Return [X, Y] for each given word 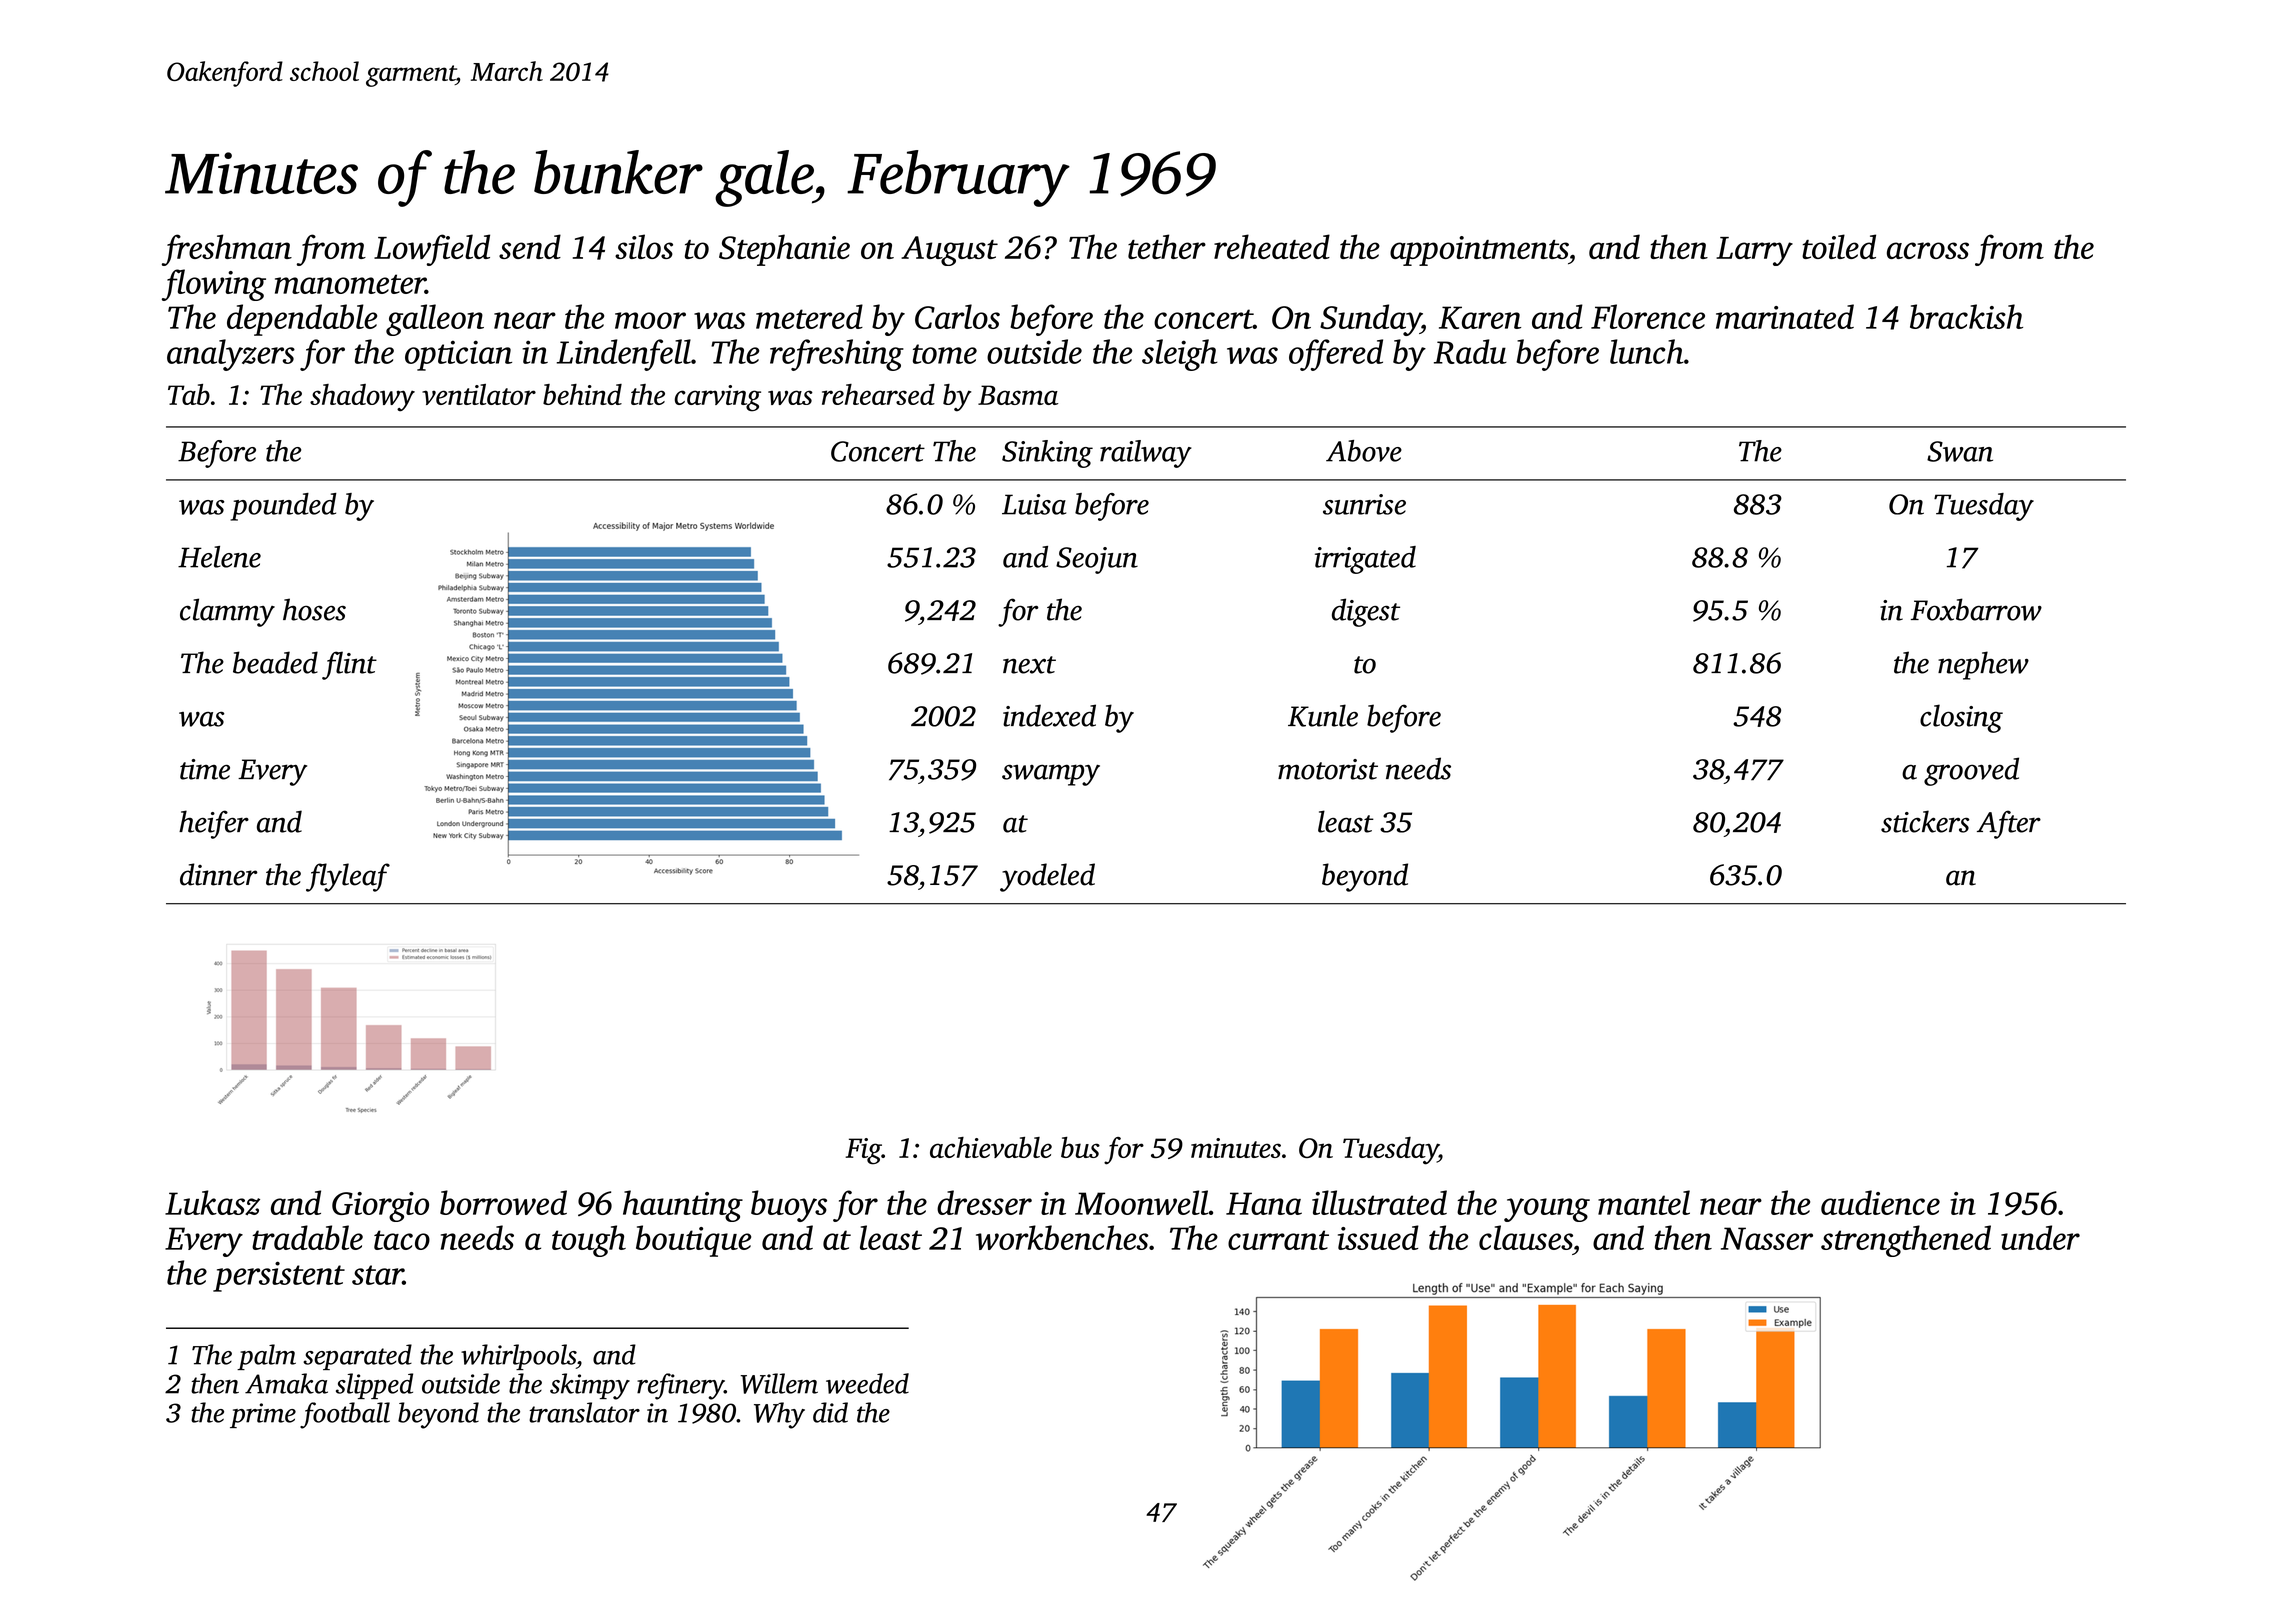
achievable [991, 1147]
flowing [214, 285]
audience [1880, 1202]
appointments [1479, 251]
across [1928, 250]
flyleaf [348, 877]
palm [266, 1357]
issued [1378, 1237]
